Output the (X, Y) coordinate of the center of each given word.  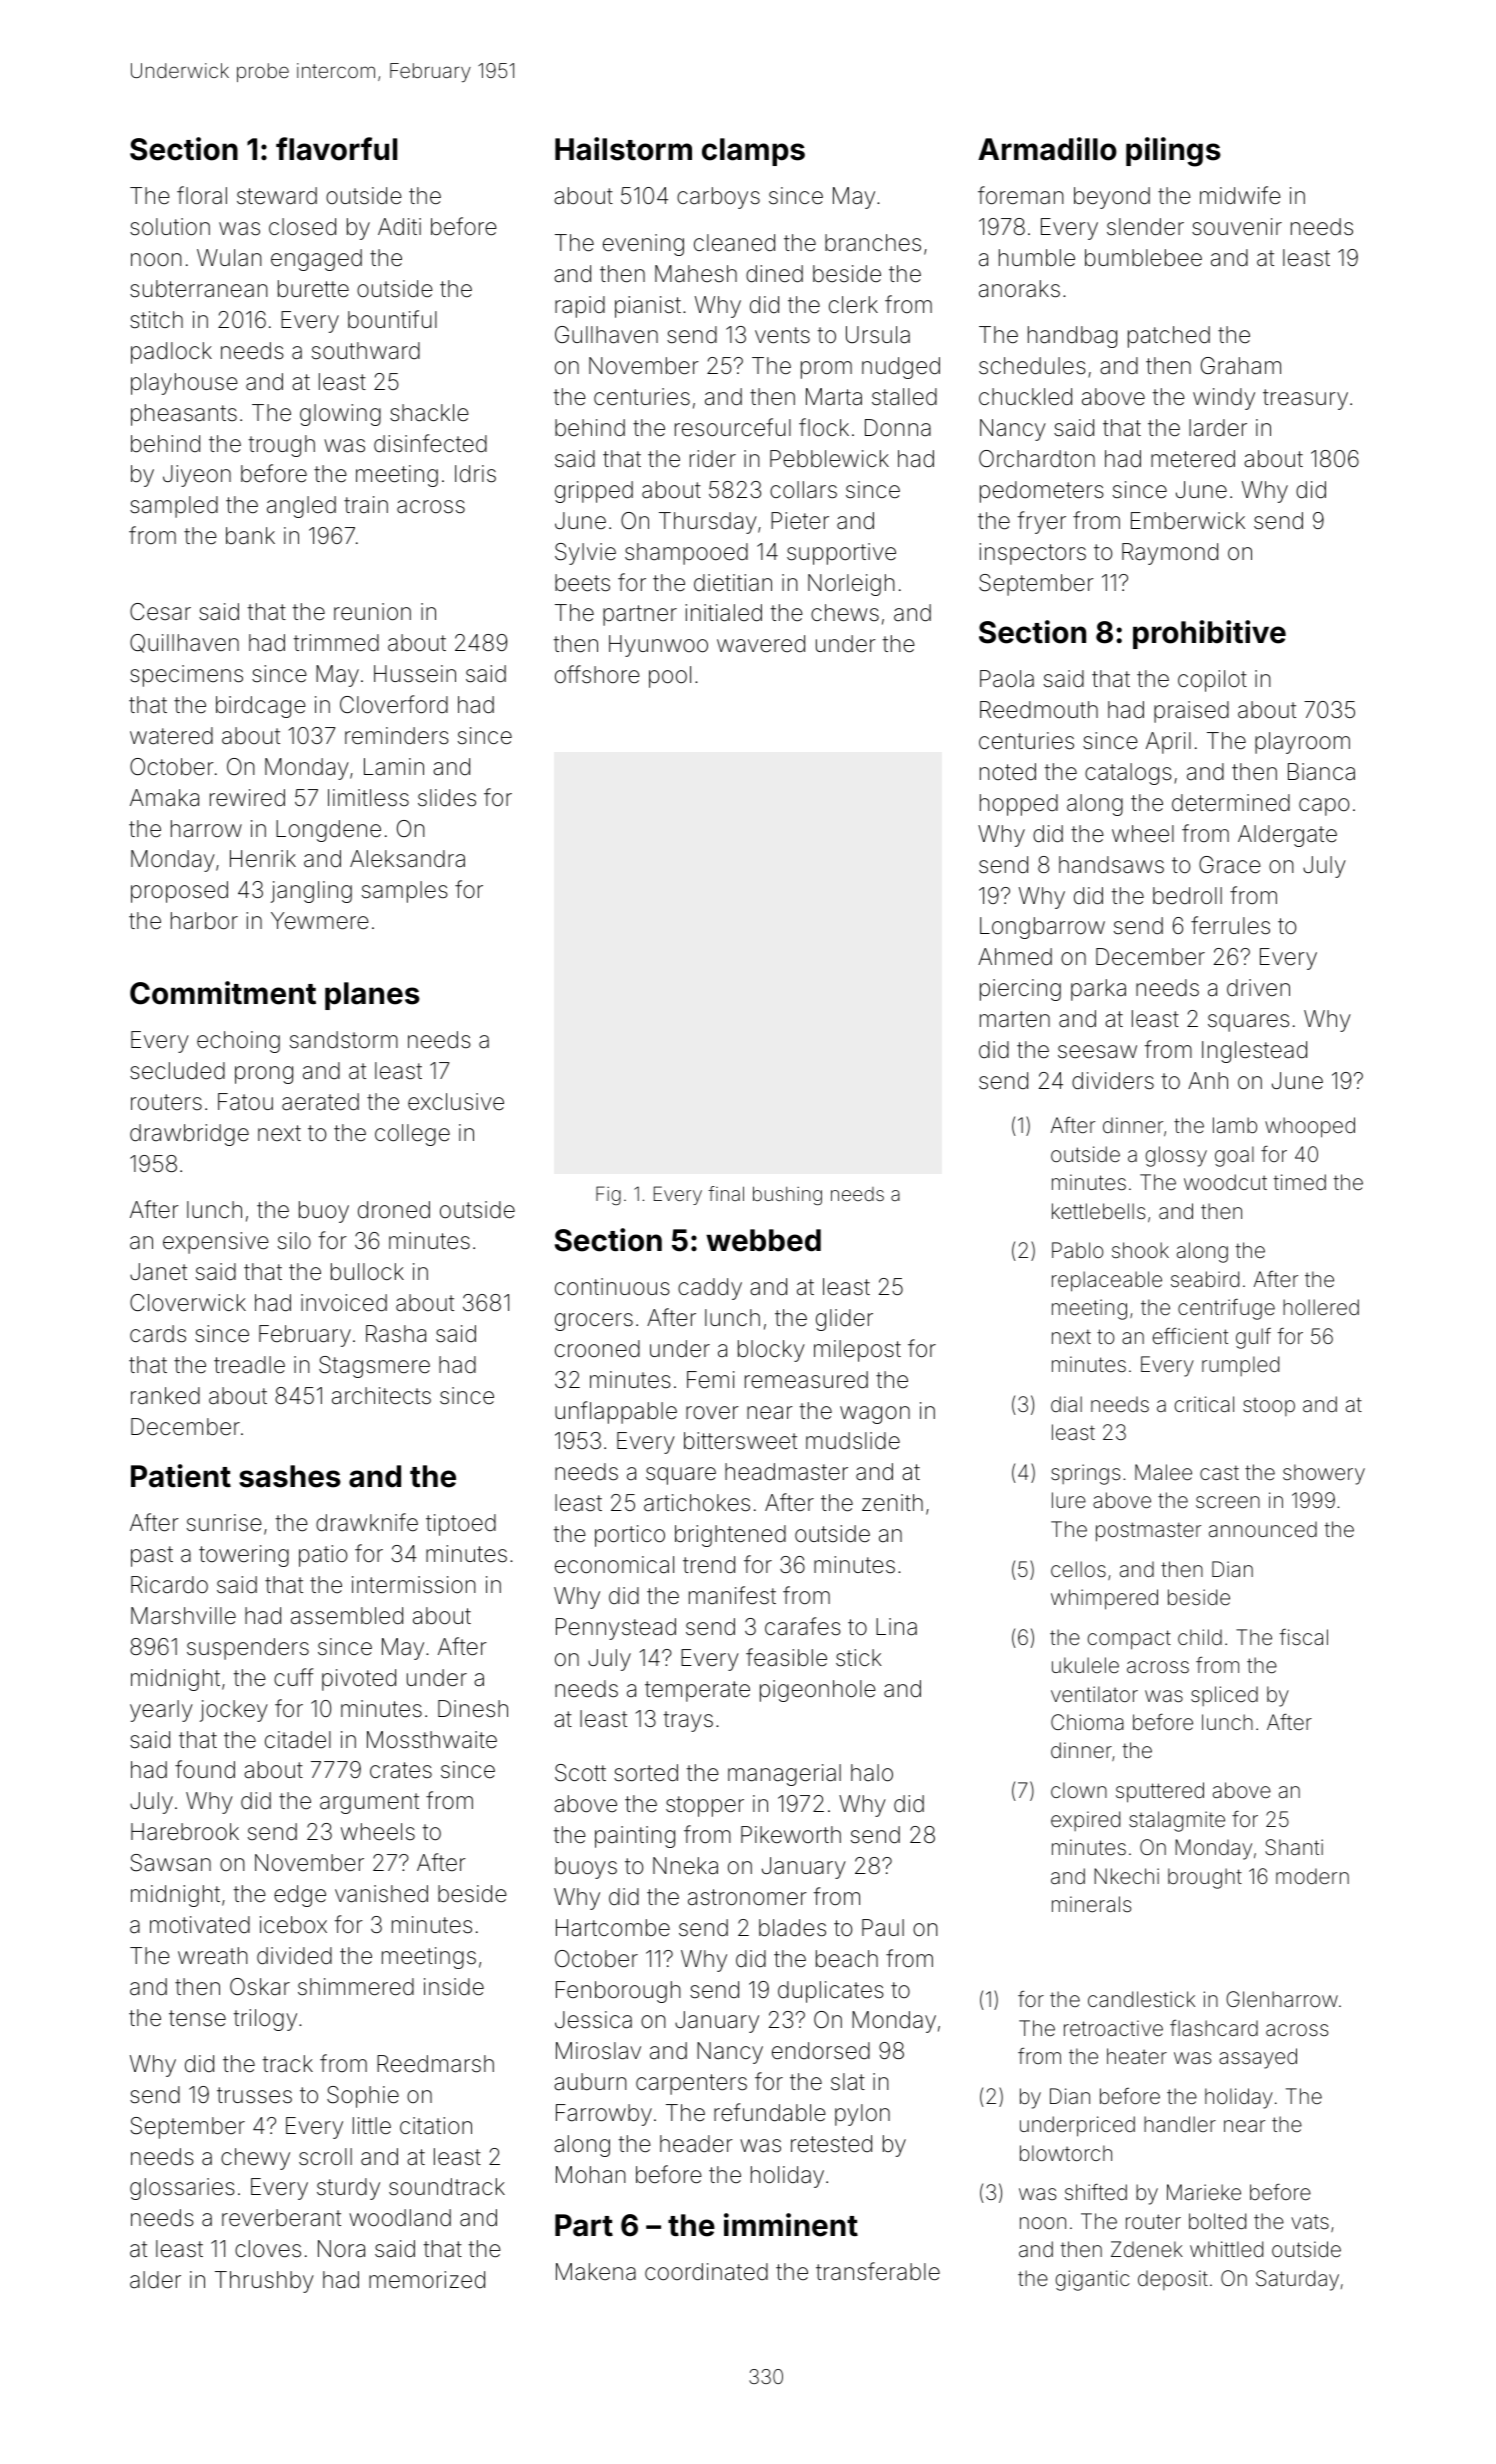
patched (1169, 337)
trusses (254, 2095)
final (726, 1193)
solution (170, 227)
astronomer (747, 1897)
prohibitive (1209, 634)
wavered (761, 644)
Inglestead (1254, 1052)
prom (826, 370)
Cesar (160, 612)
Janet (158, 1272)
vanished (381, 1894)
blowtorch (1066, 2153)
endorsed (821, 2051)
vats (1310, 2221)
